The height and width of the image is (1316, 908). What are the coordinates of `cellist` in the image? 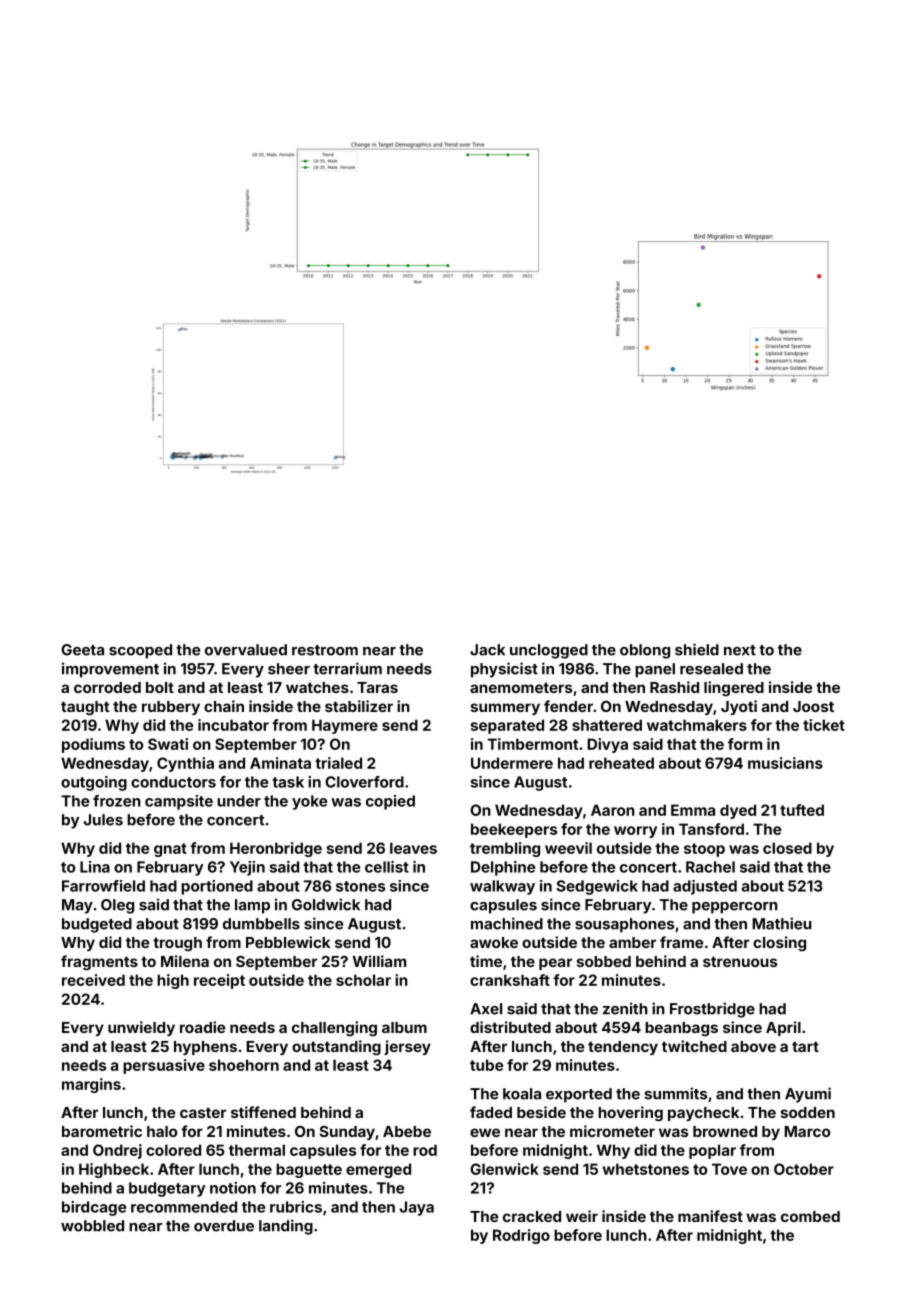 It's located at (387, 867).
